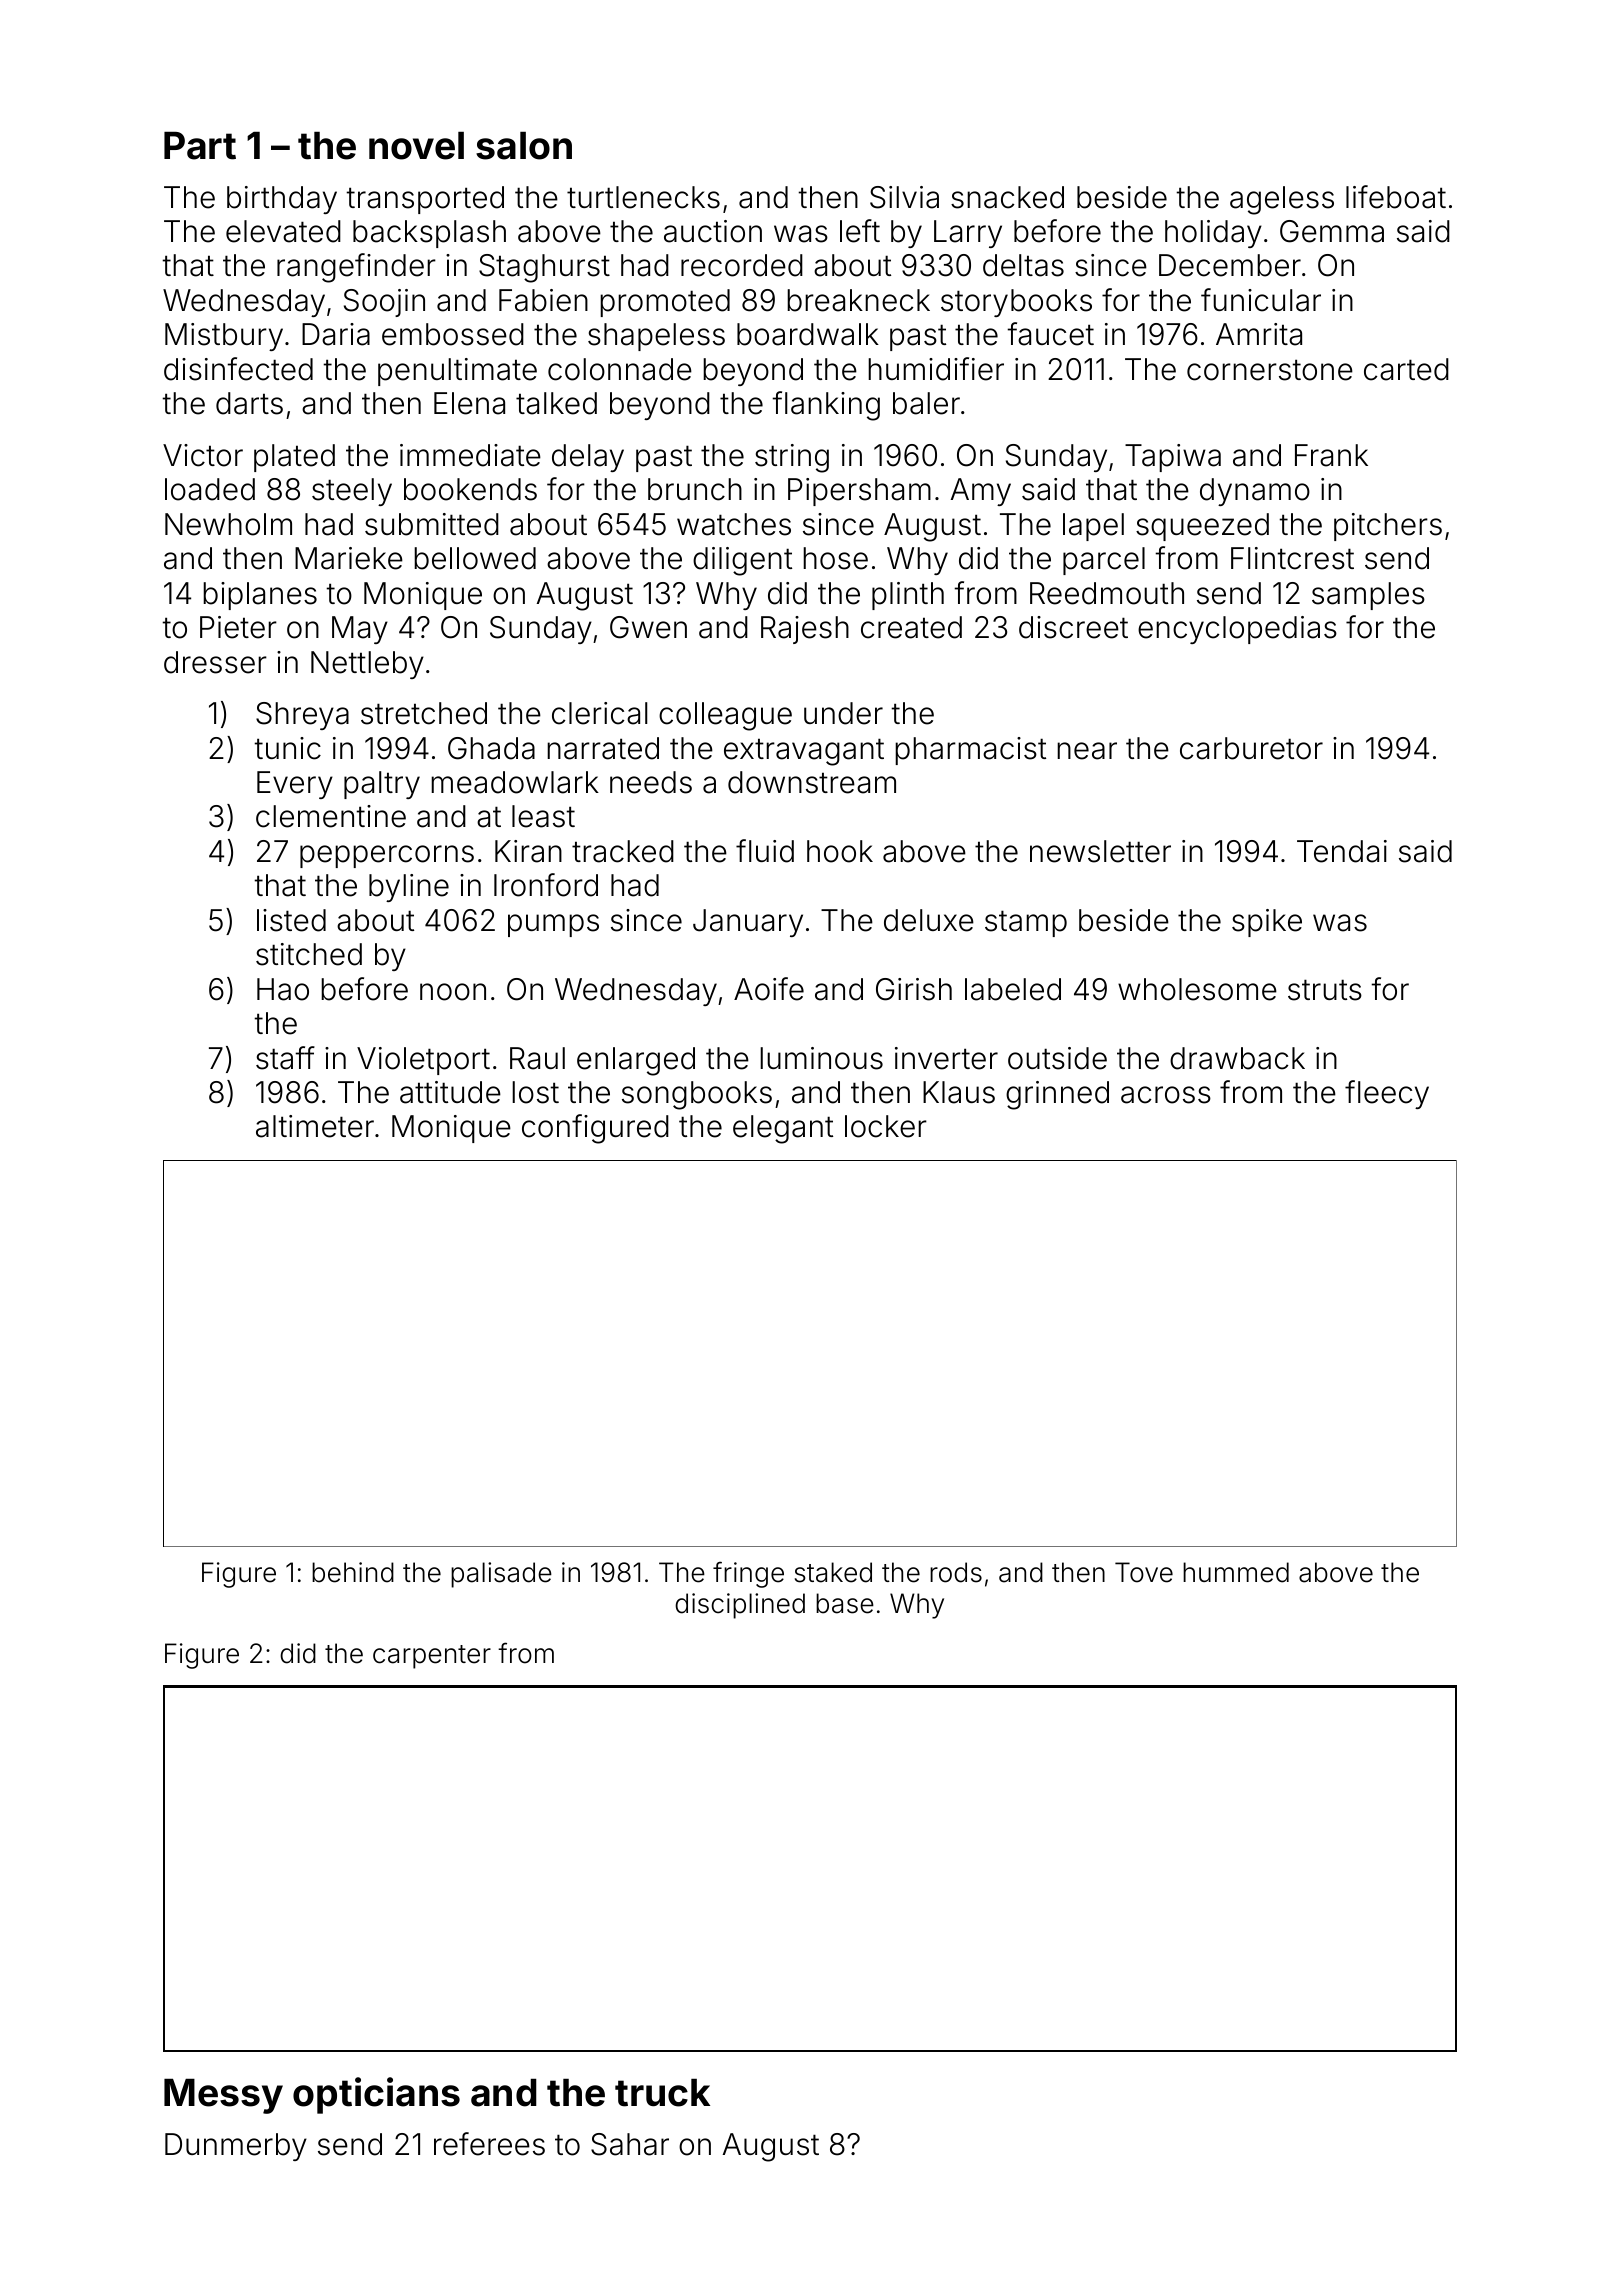  What do you see at coordinates (904, 197) in the screenshot?
I see `Silvia` at bounding box center [904, 197].
